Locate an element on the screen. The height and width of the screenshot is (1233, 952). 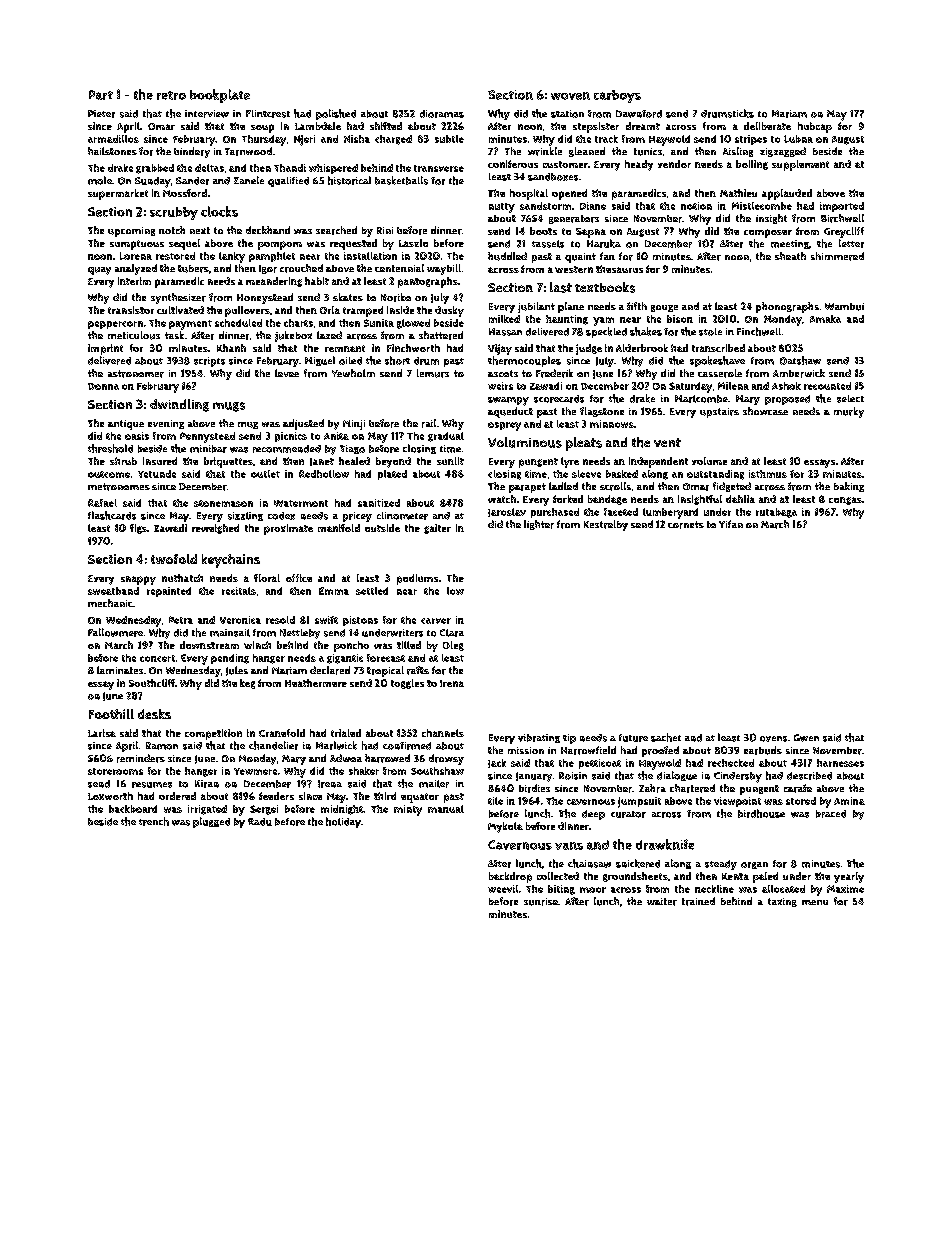
hubcap is located at coordinates (815, 127).
